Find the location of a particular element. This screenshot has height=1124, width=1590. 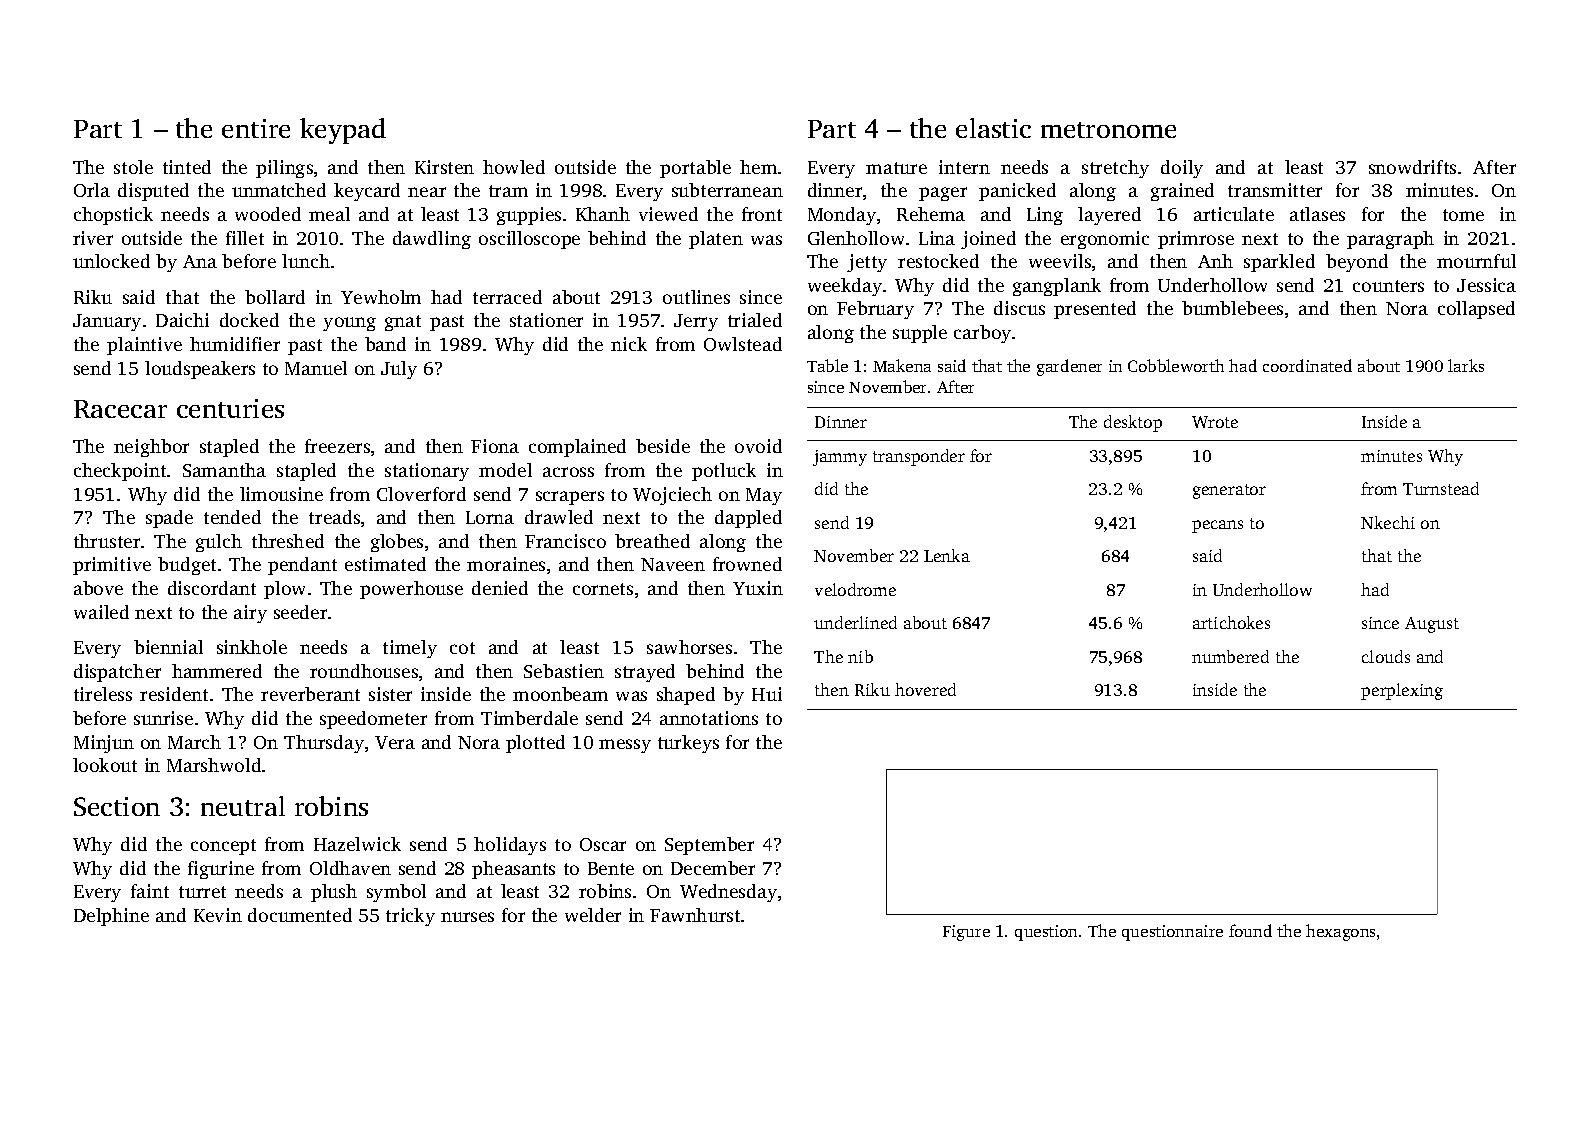

stationary is located at coordinates (427, 472).
